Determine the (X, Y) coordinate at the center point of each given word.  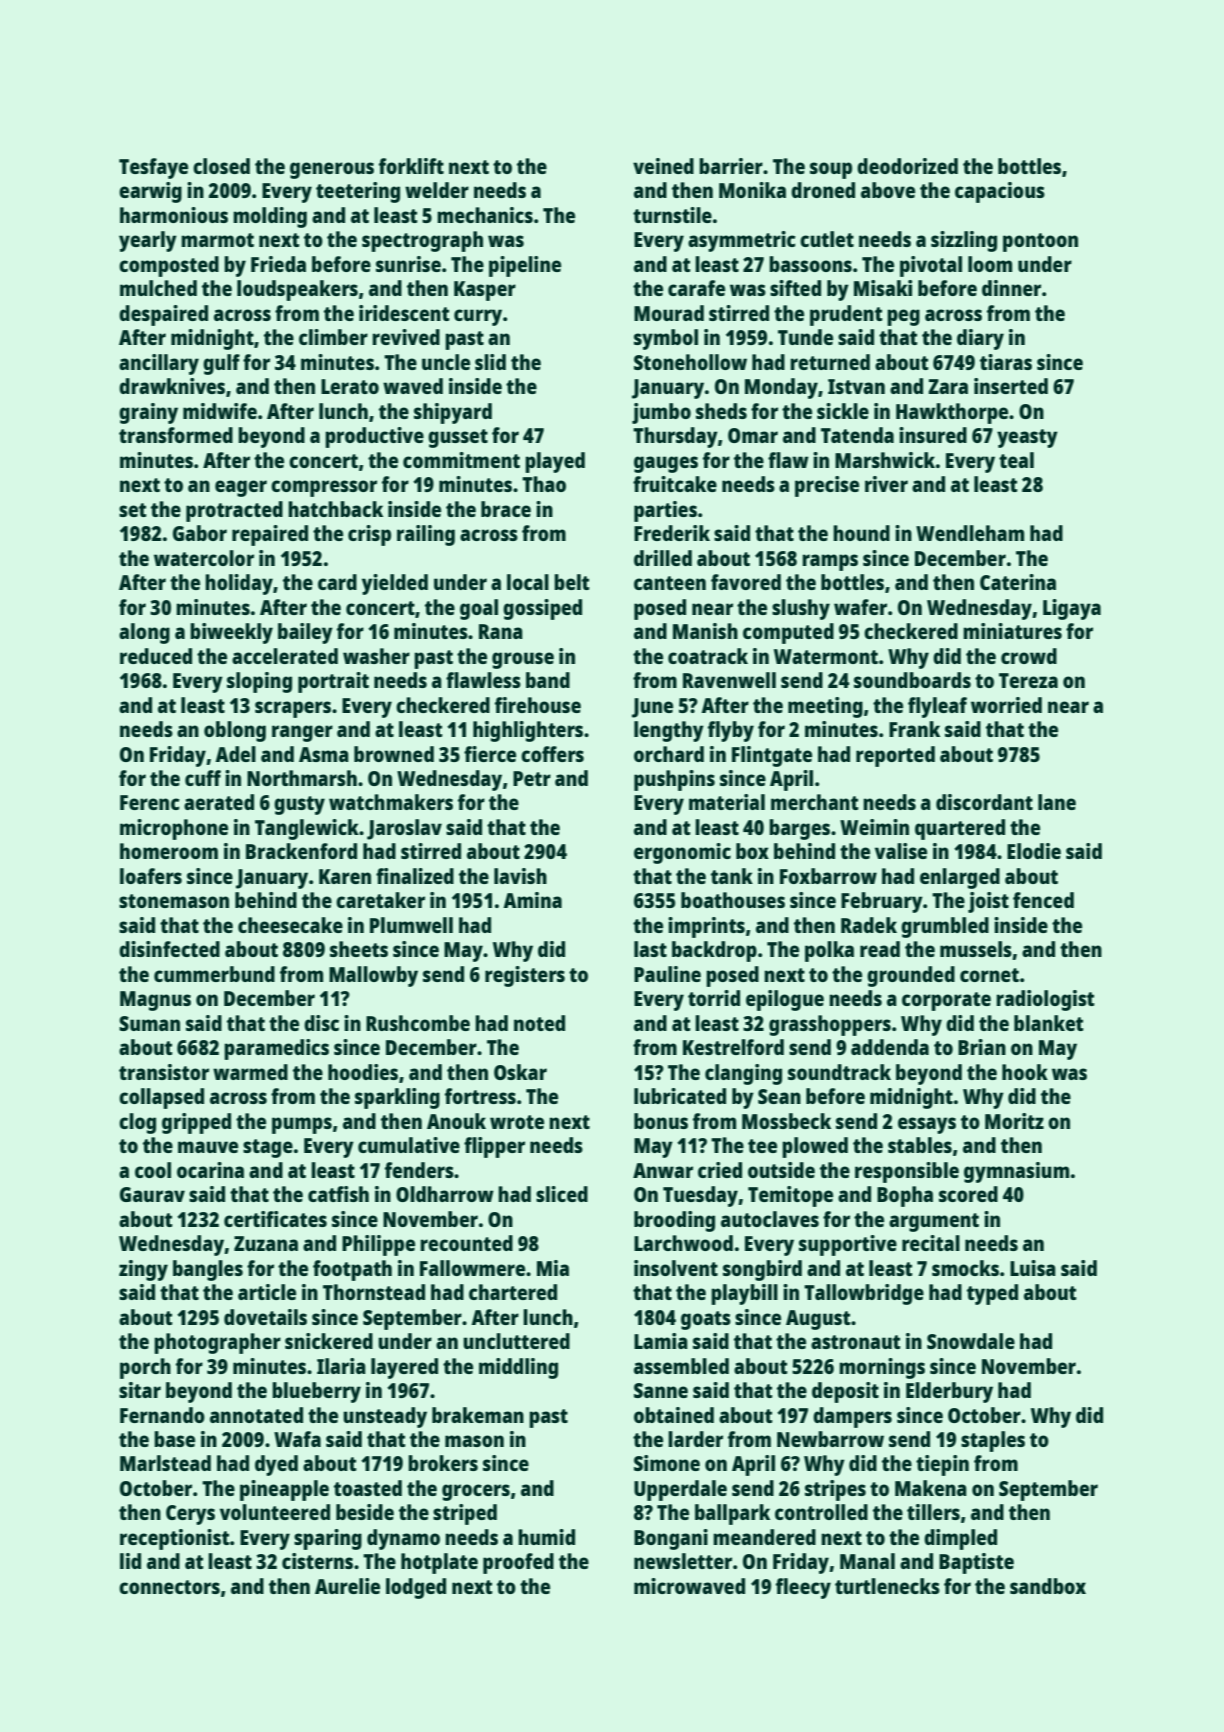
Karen (345, 876)
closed (221, 166)
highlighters (528, 731)
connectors (169, 1587)
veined (663, 166)
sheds (721, 411)
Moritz (1014, 1121)
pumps (302, 1125)
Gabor (200, 533)
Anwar (663, 1170)
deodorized (907, 166)
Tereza (1028, 680)
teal (1016, 460)
